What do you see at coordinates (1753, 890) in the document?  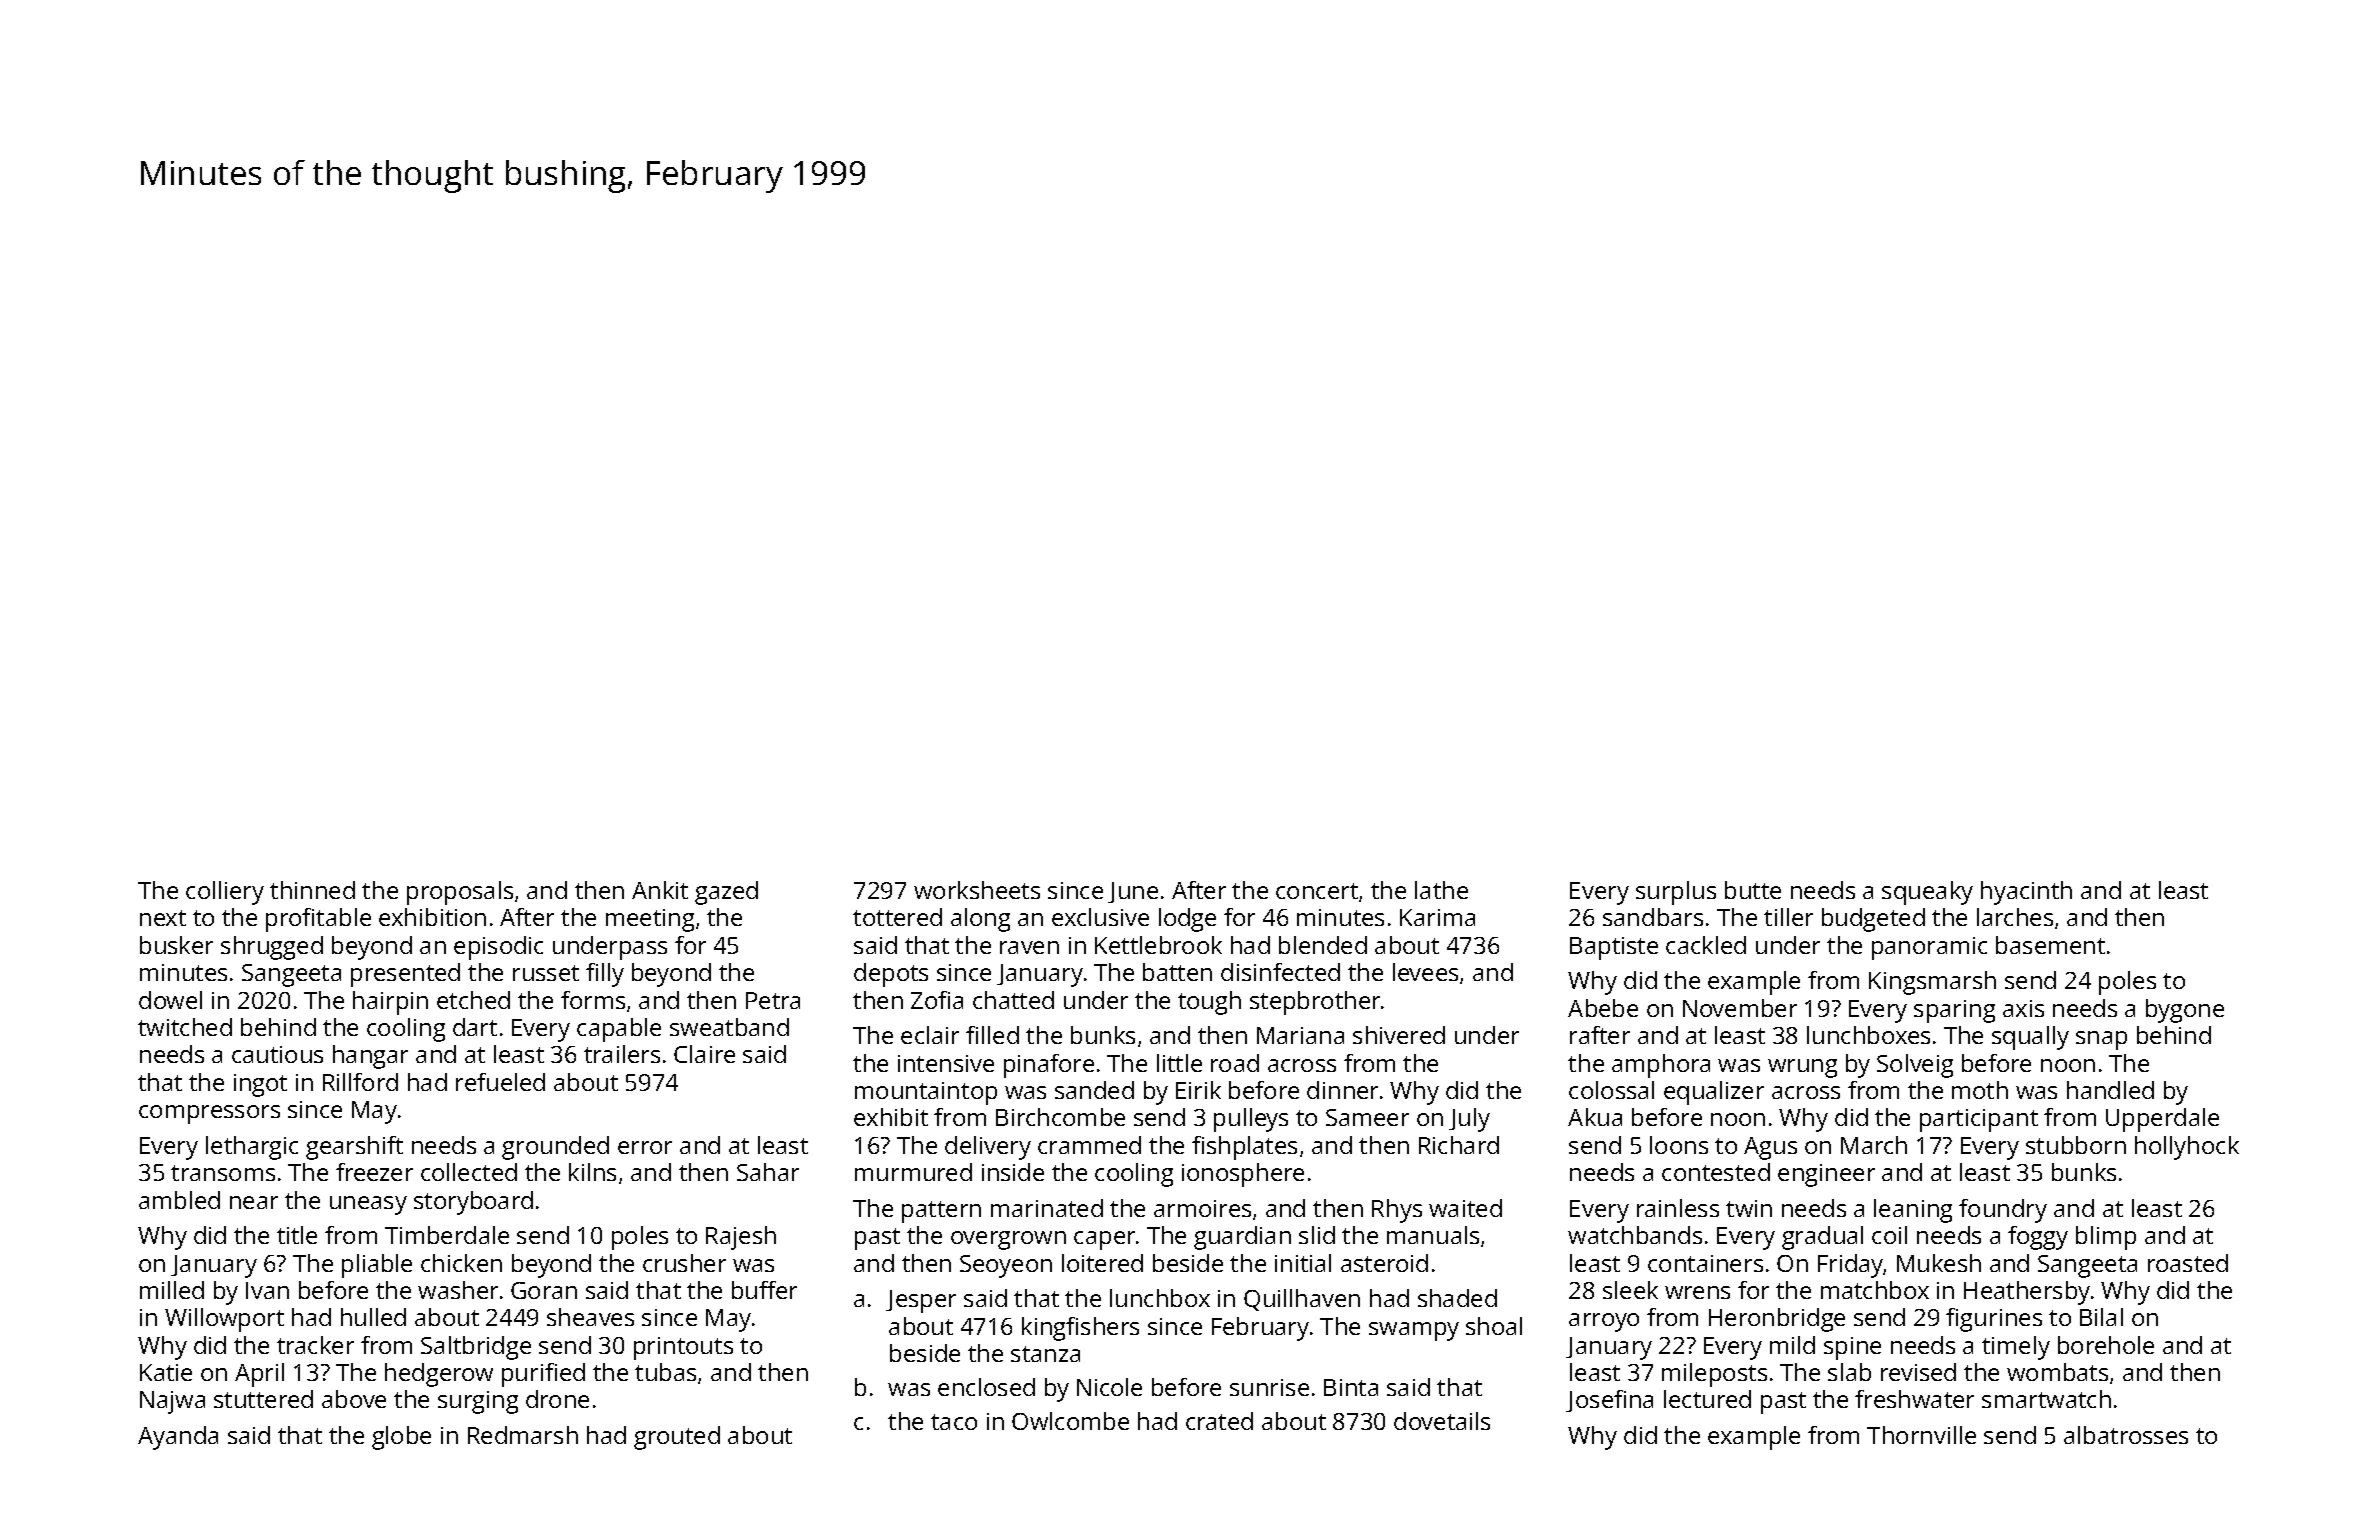 I see `butte` at bounding box center [1753, 890].
